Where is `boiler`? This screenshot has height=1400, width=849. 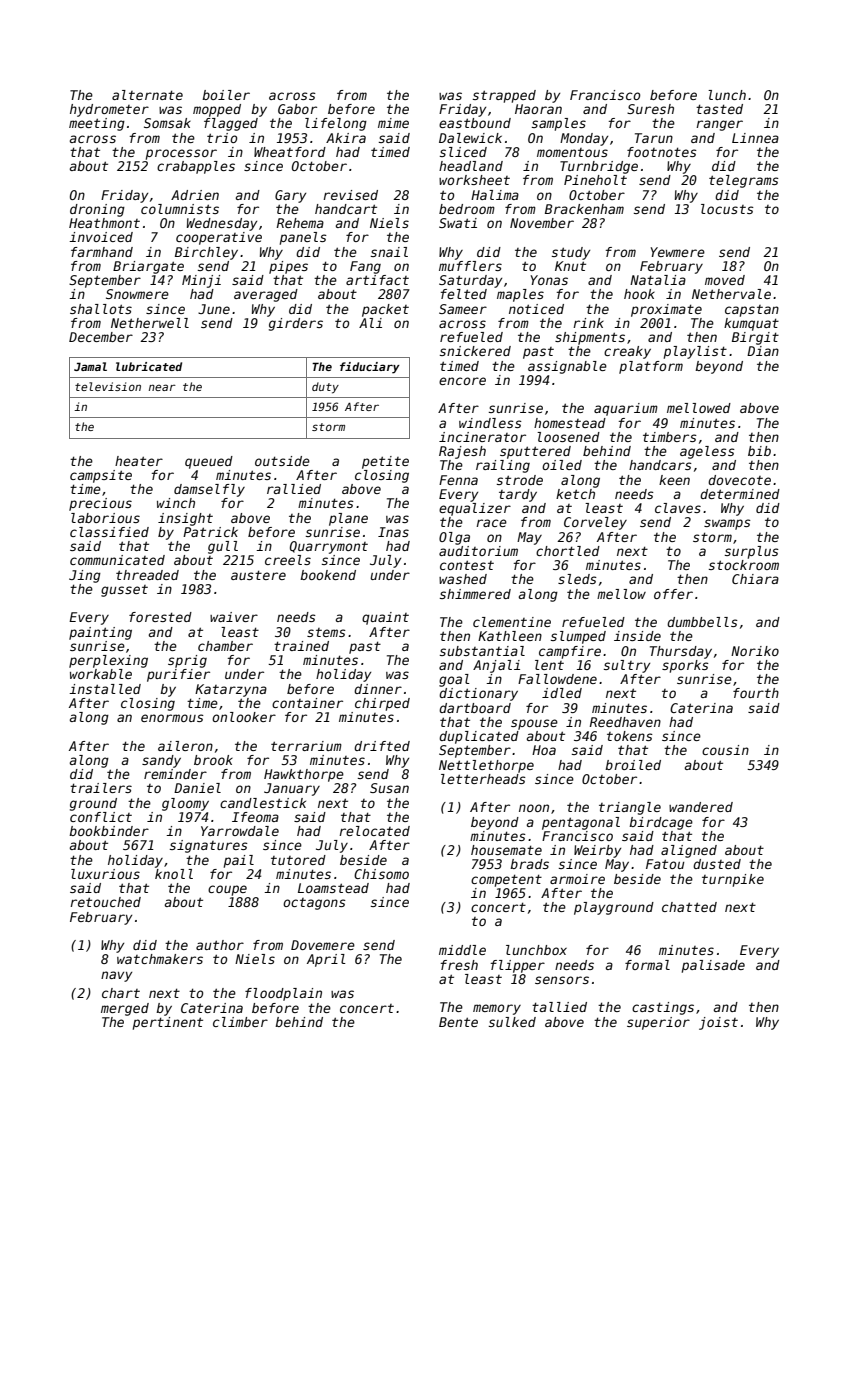 boiler is located at coordinates (226, 95).
